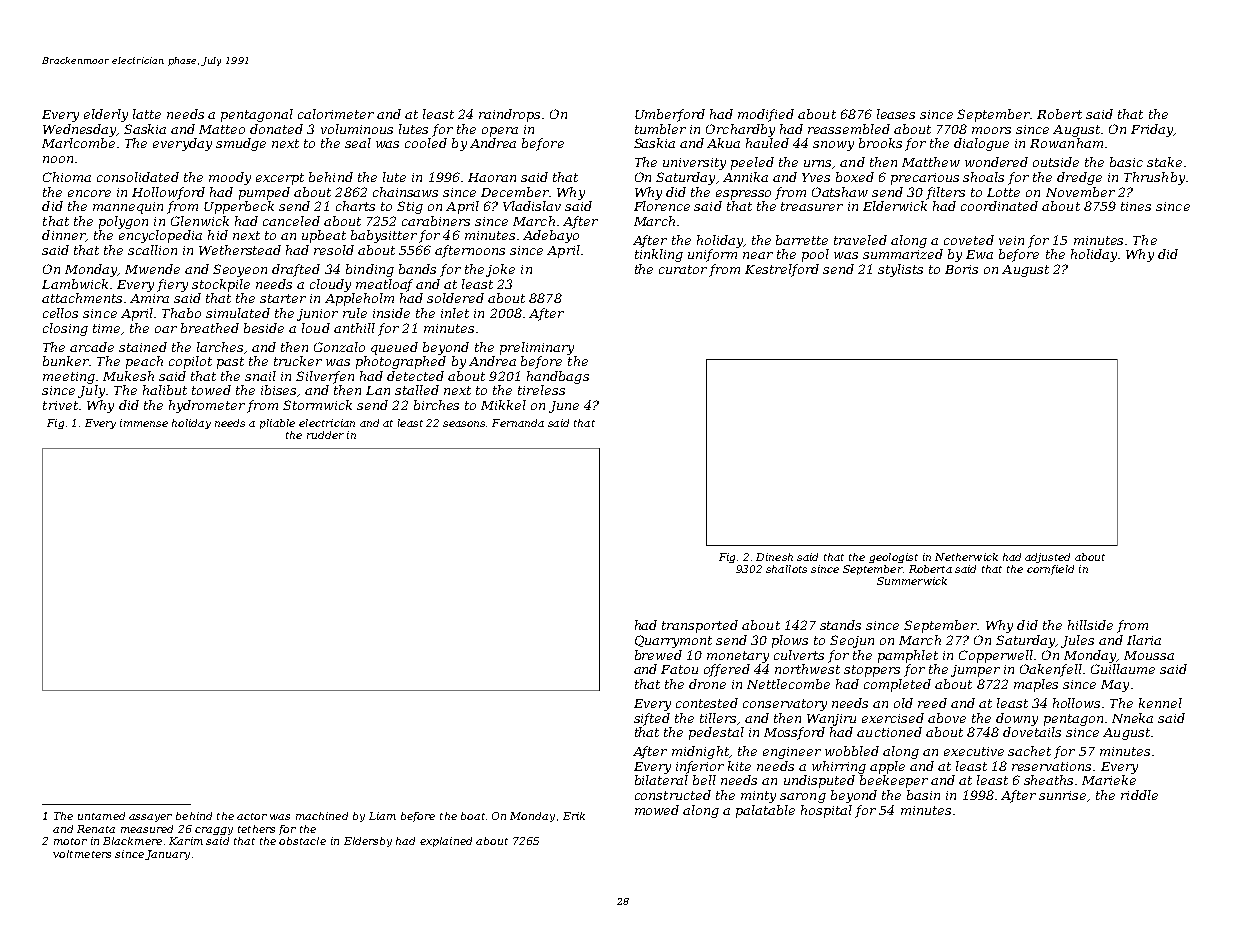 This screenshot has width=1233, height=952. What do you see at coordinates (774, 557) in the screenshot?
I see `Dinesh` at bounding box center [774, 557].
